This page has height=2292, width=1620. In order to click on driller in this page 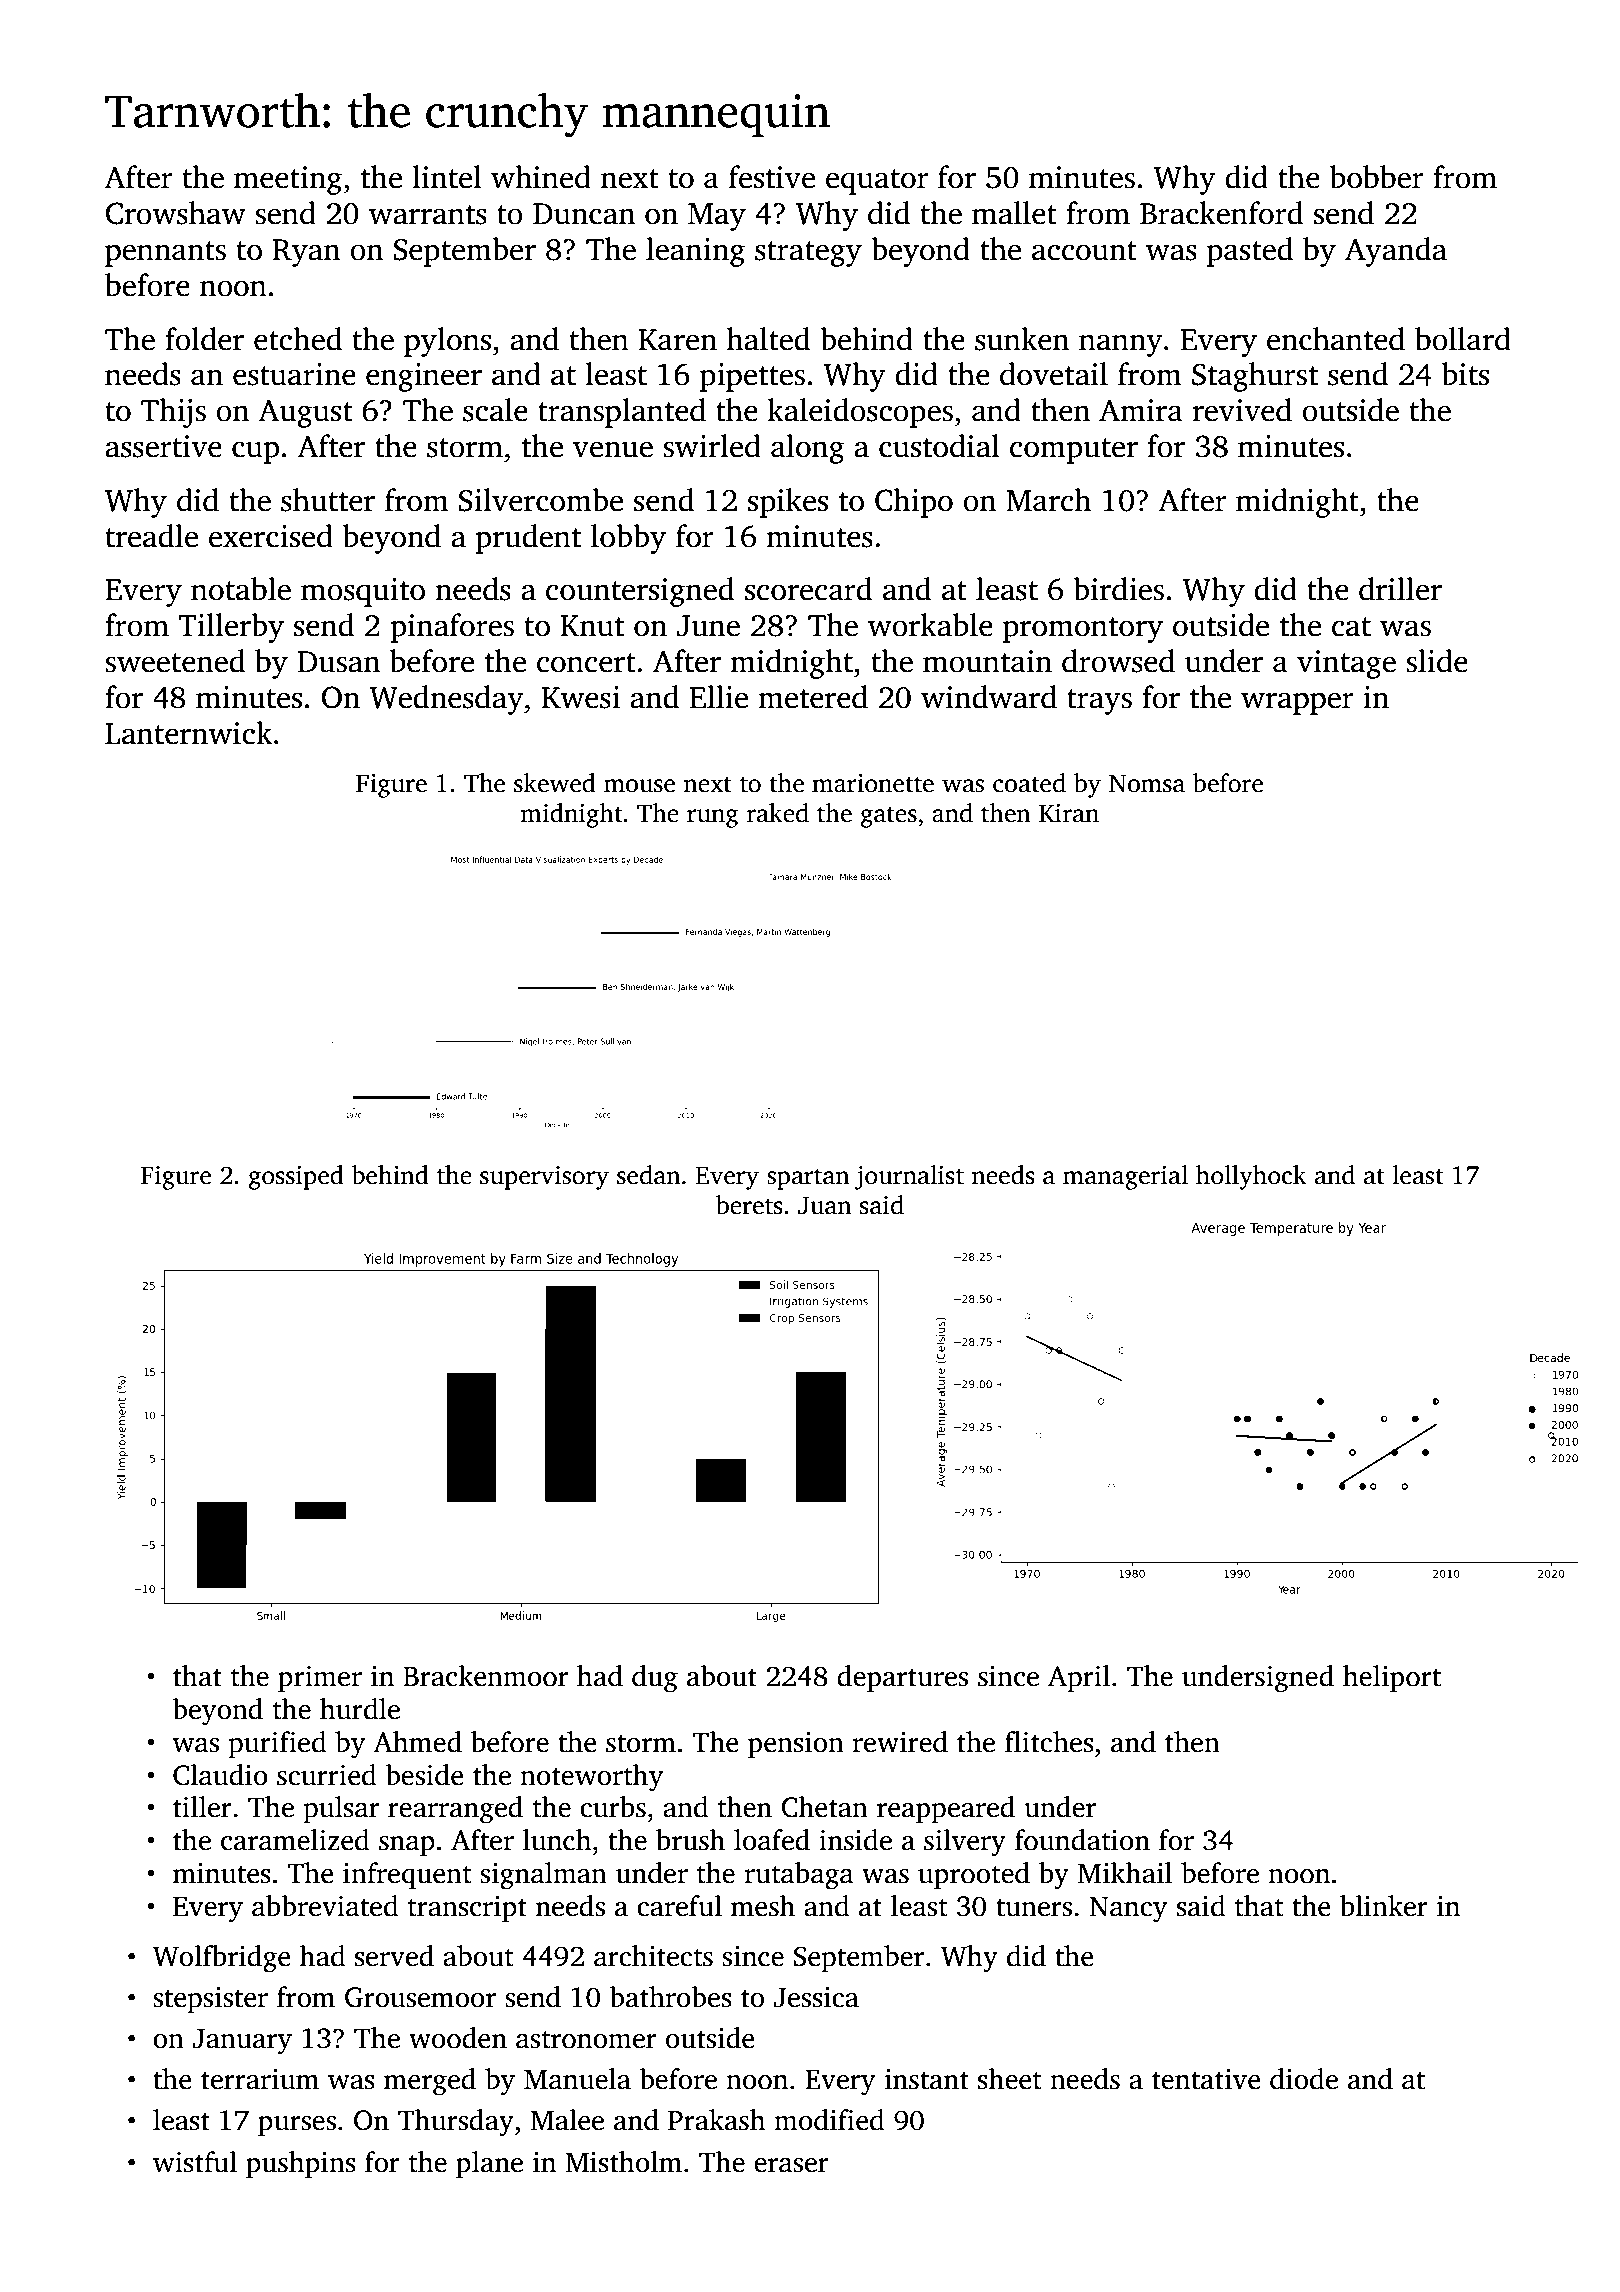, I will do `click(1400, 589)`.
